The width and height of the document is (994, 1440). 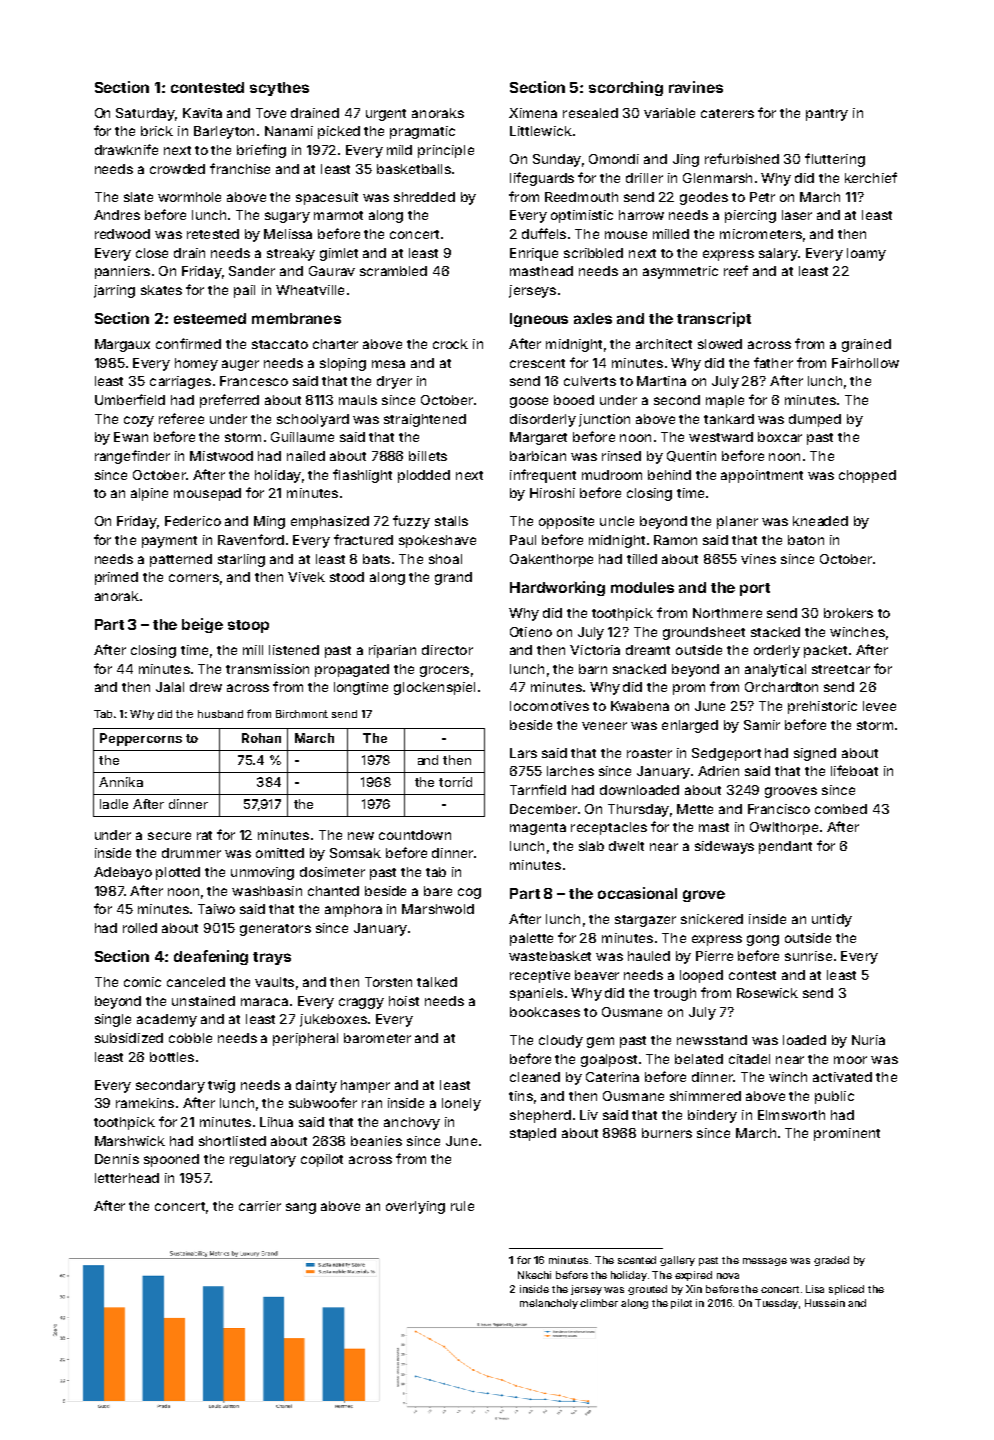 I want to click on Federico, so click(x=193, y=521).
